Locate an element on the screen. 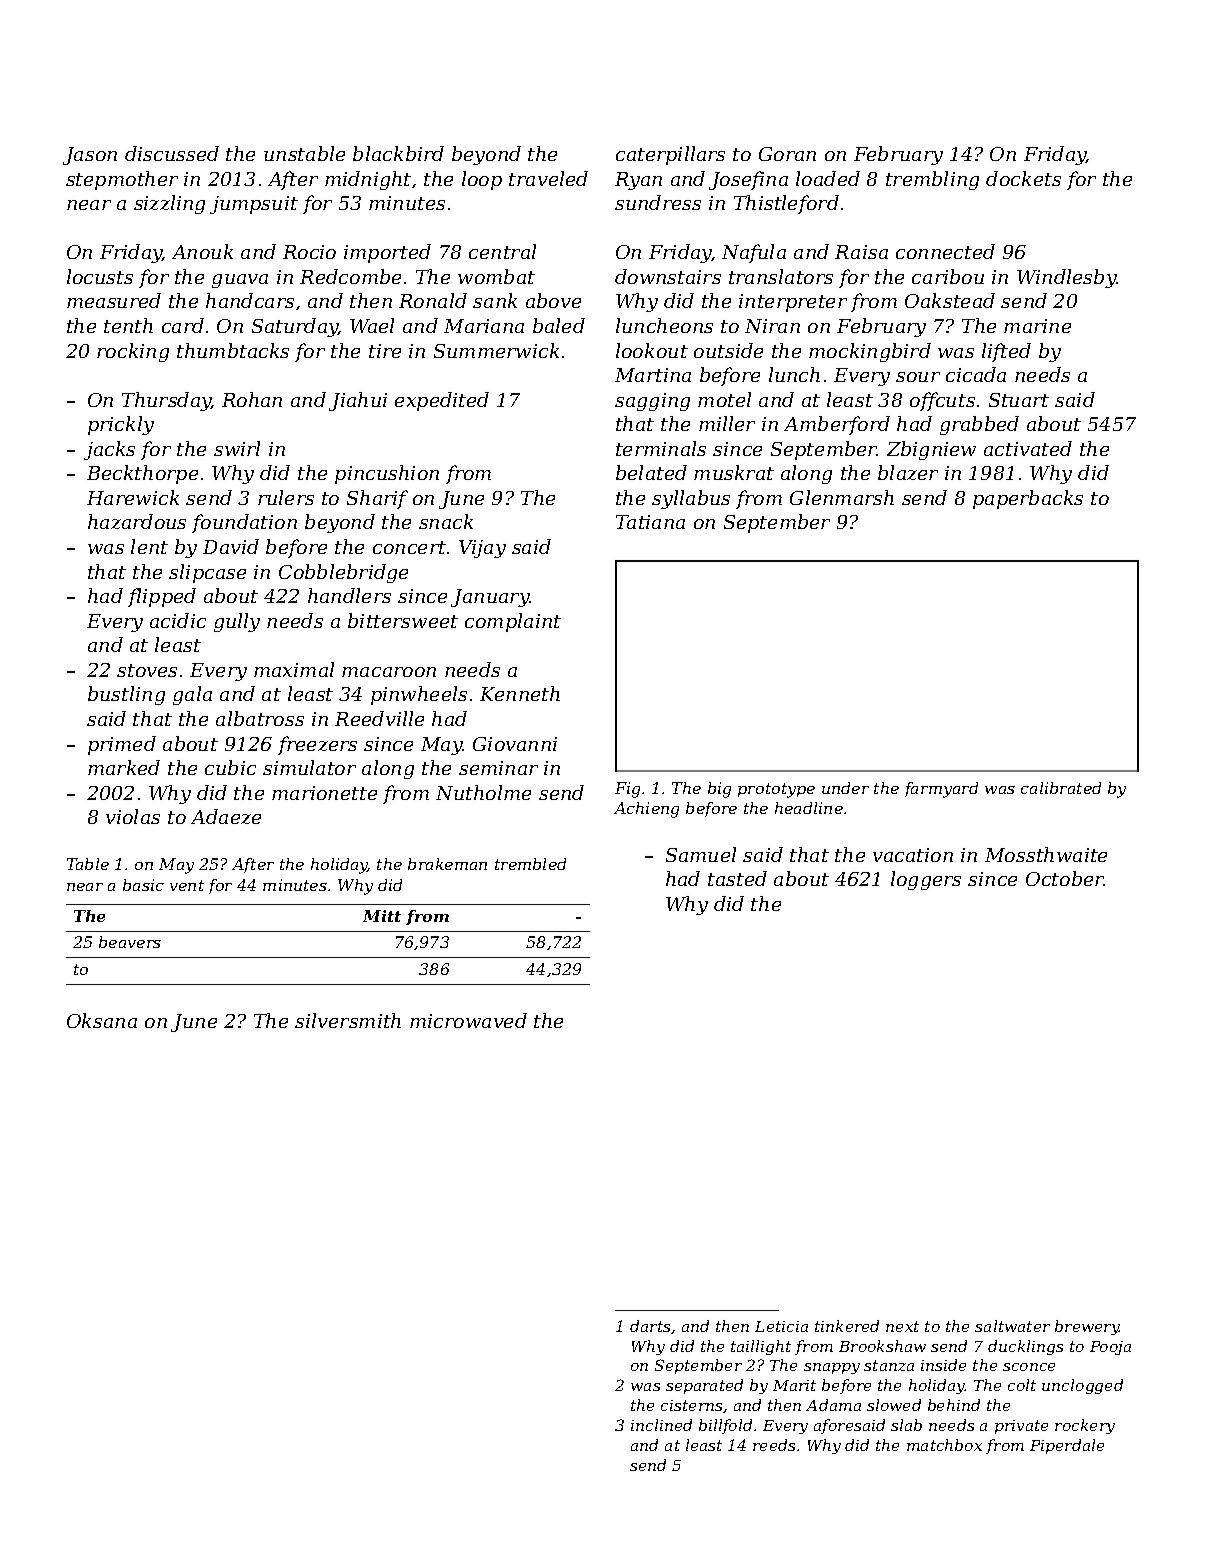 The image size is (1205, 1559). baled is located at coordinates (559, 325).
